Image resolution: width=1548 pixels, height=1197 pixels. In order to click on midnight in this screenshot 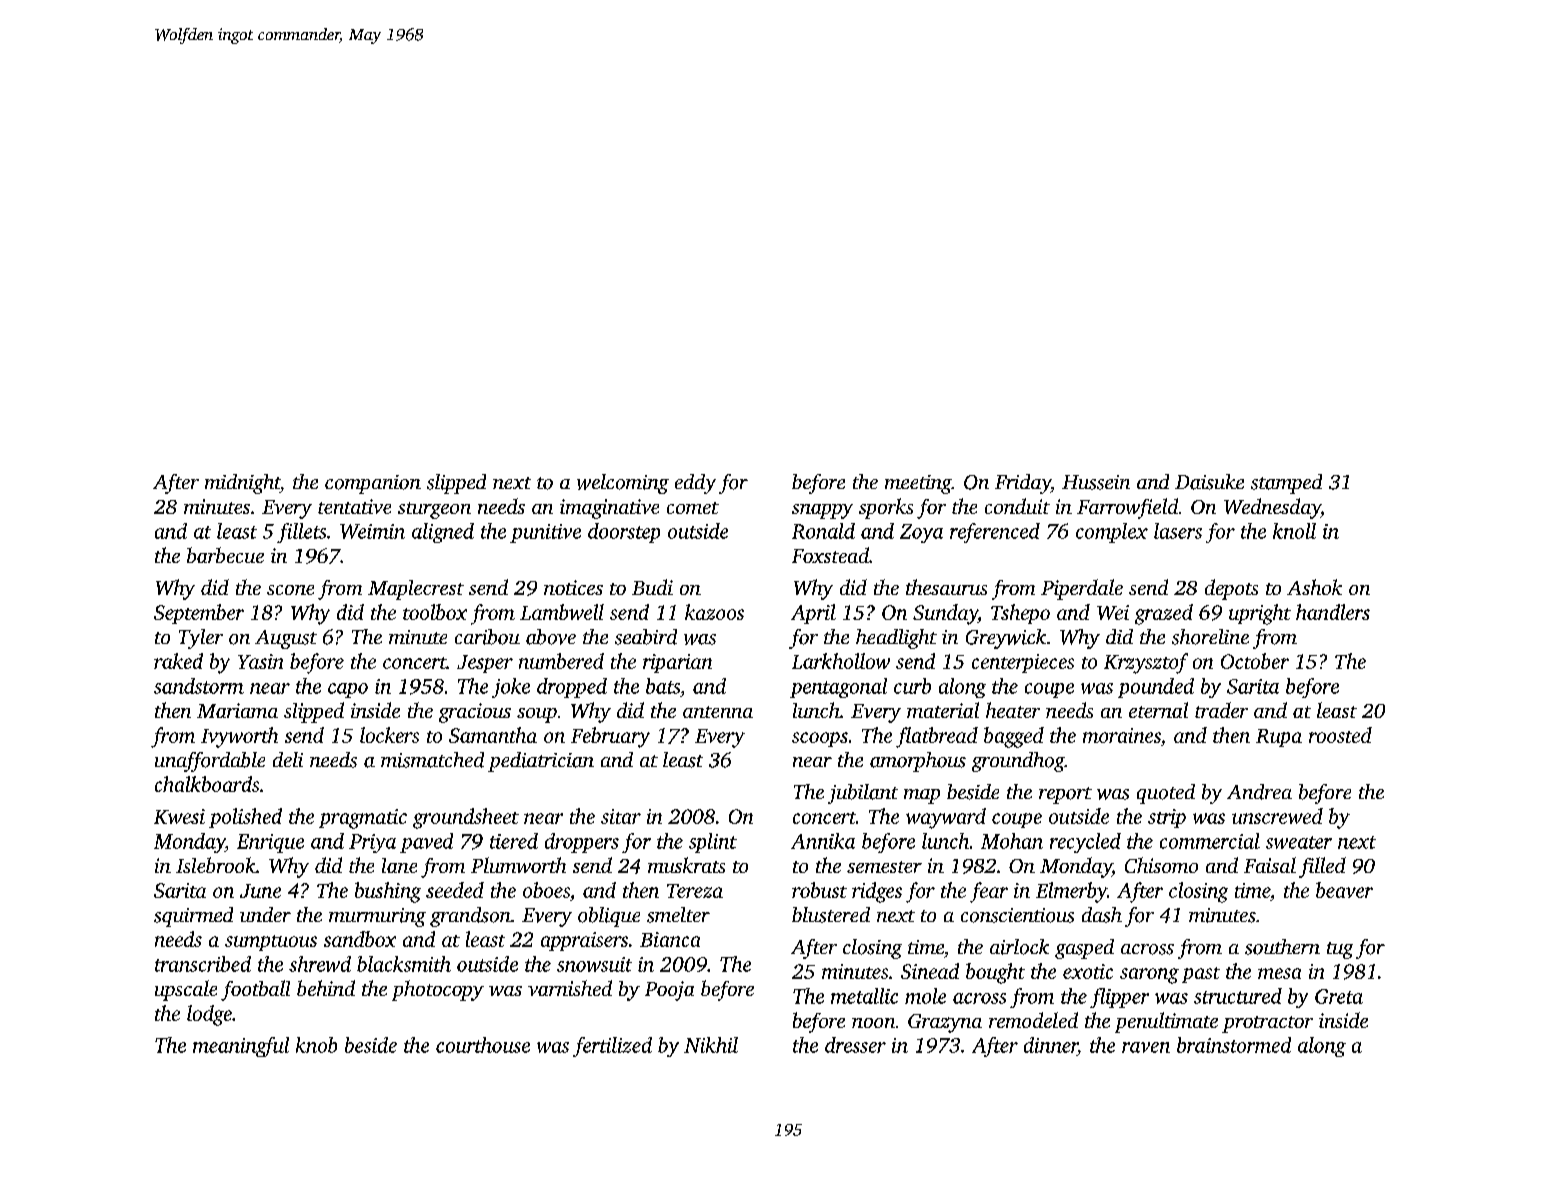, I will do `click(242, 484)`.
